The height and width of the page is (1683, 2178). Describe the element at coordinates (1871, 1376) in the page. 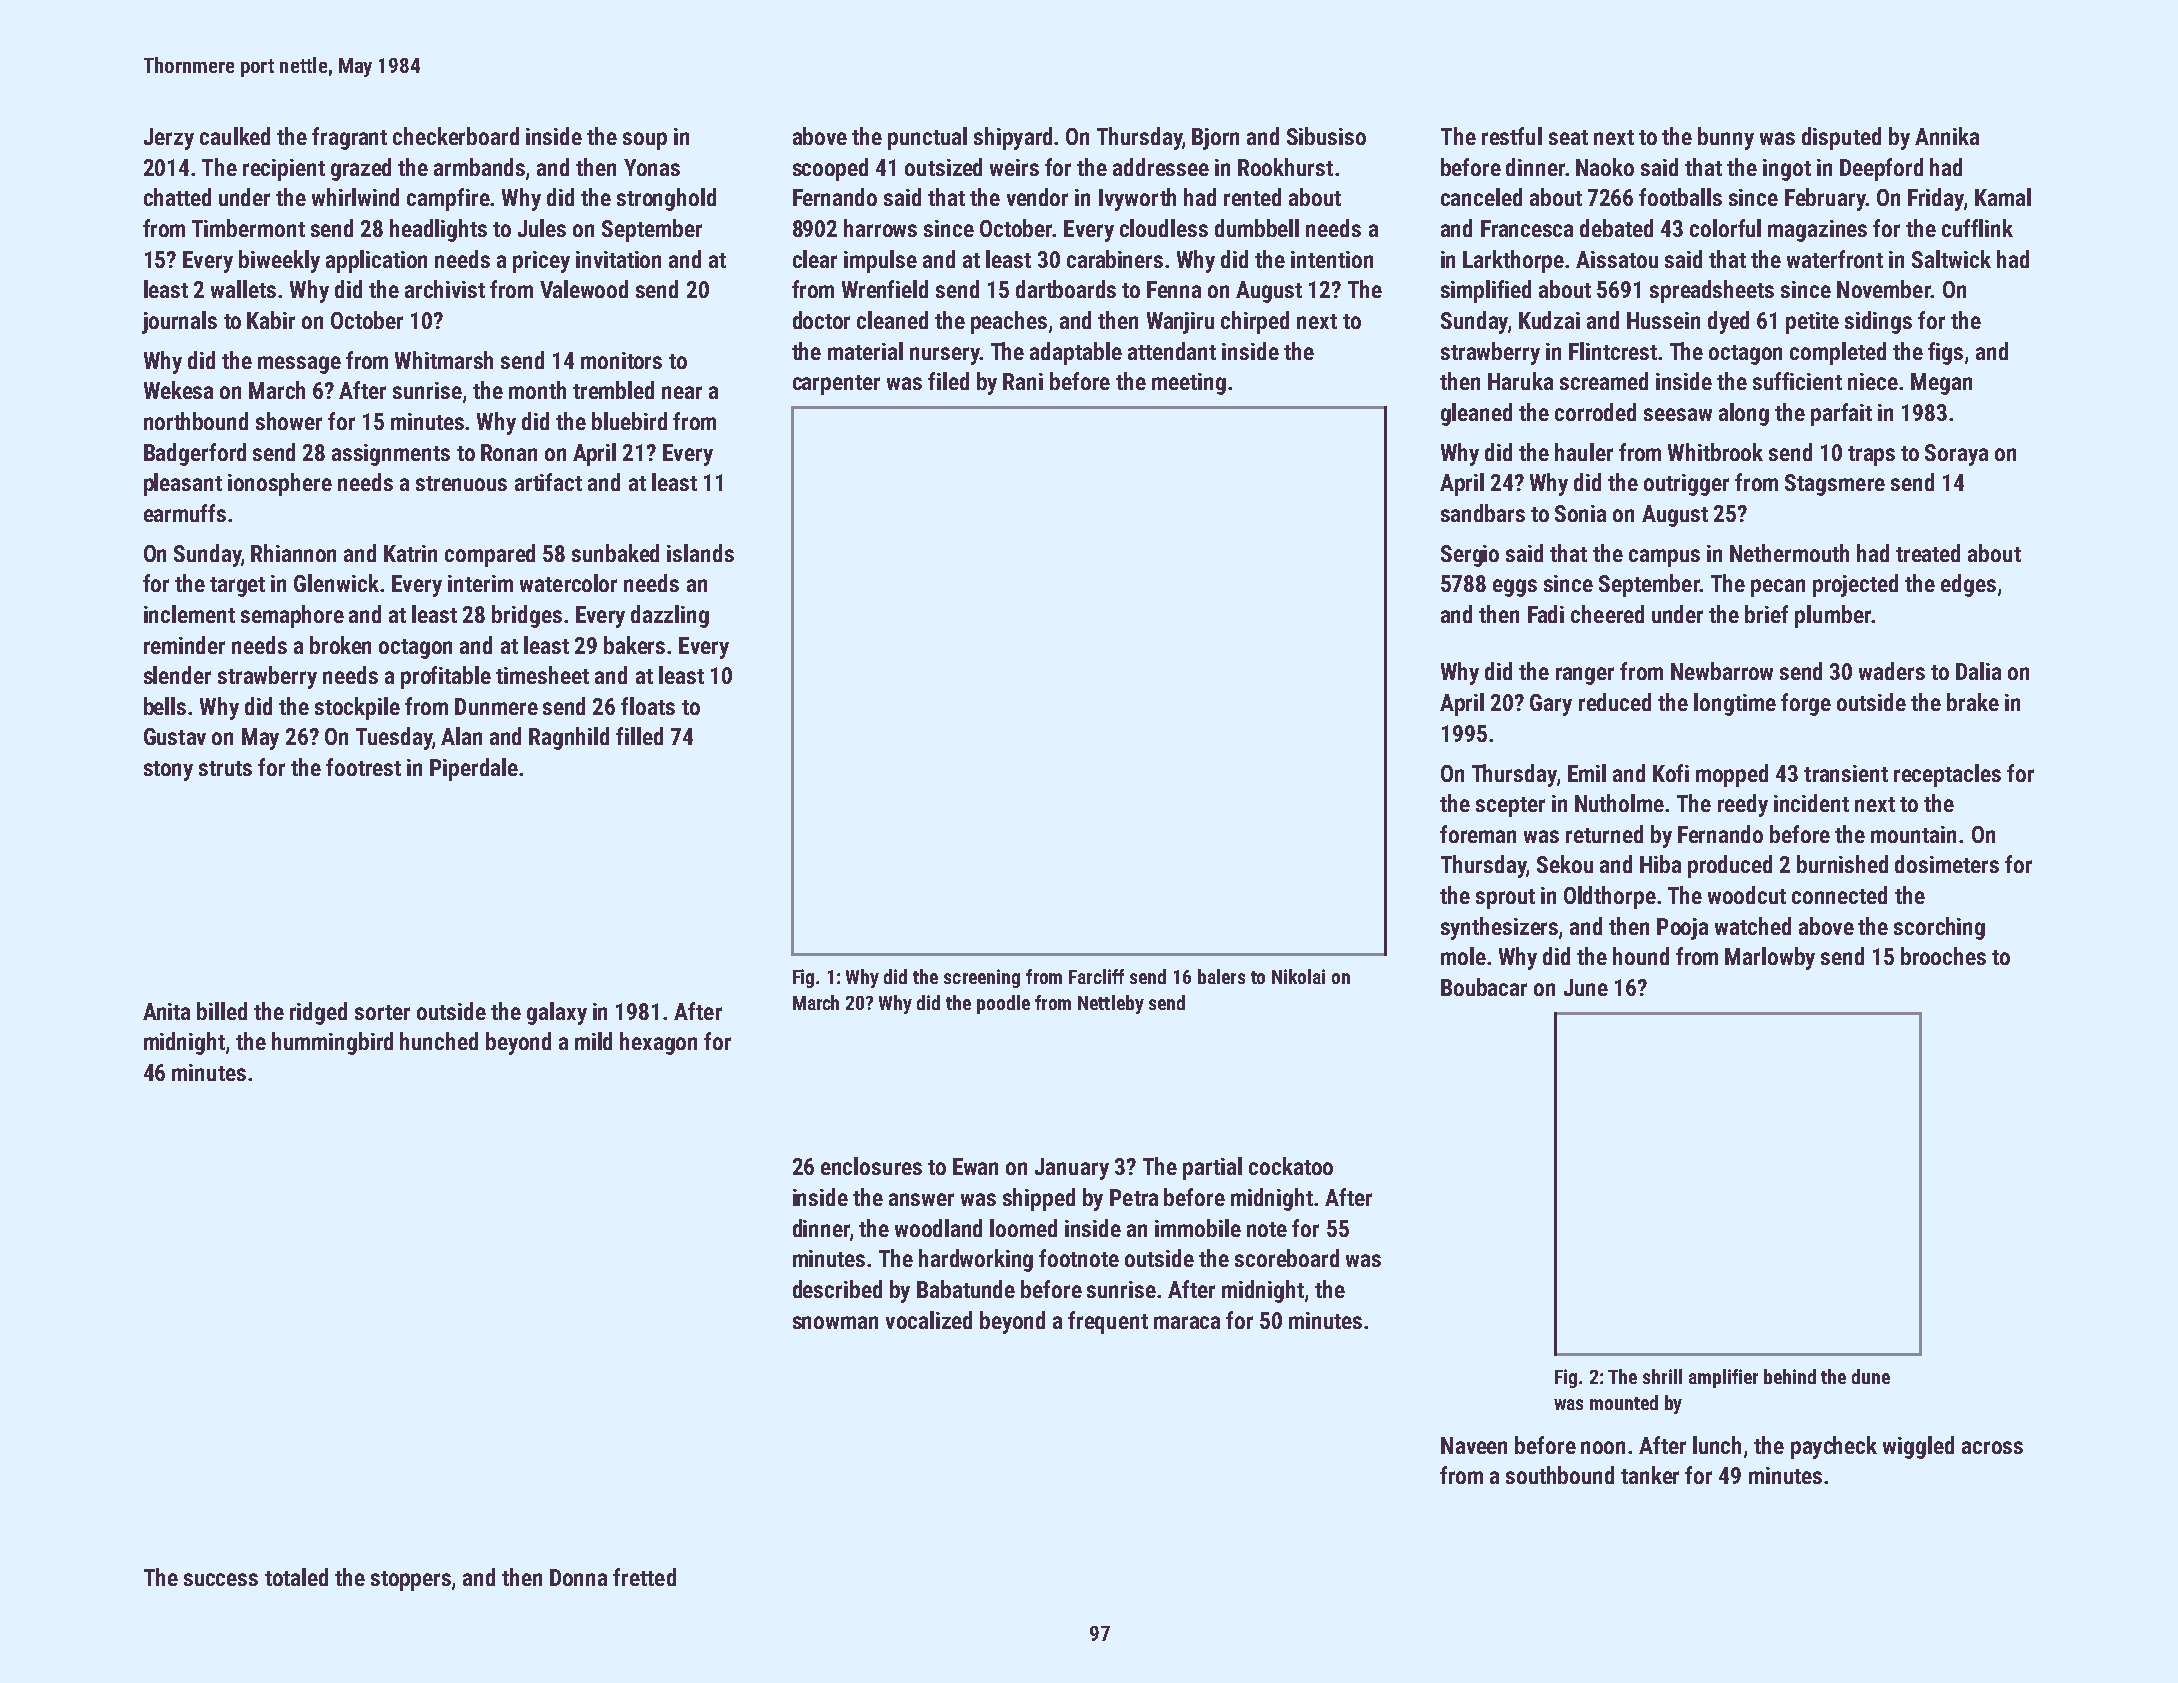

I see `dune` at that location.
